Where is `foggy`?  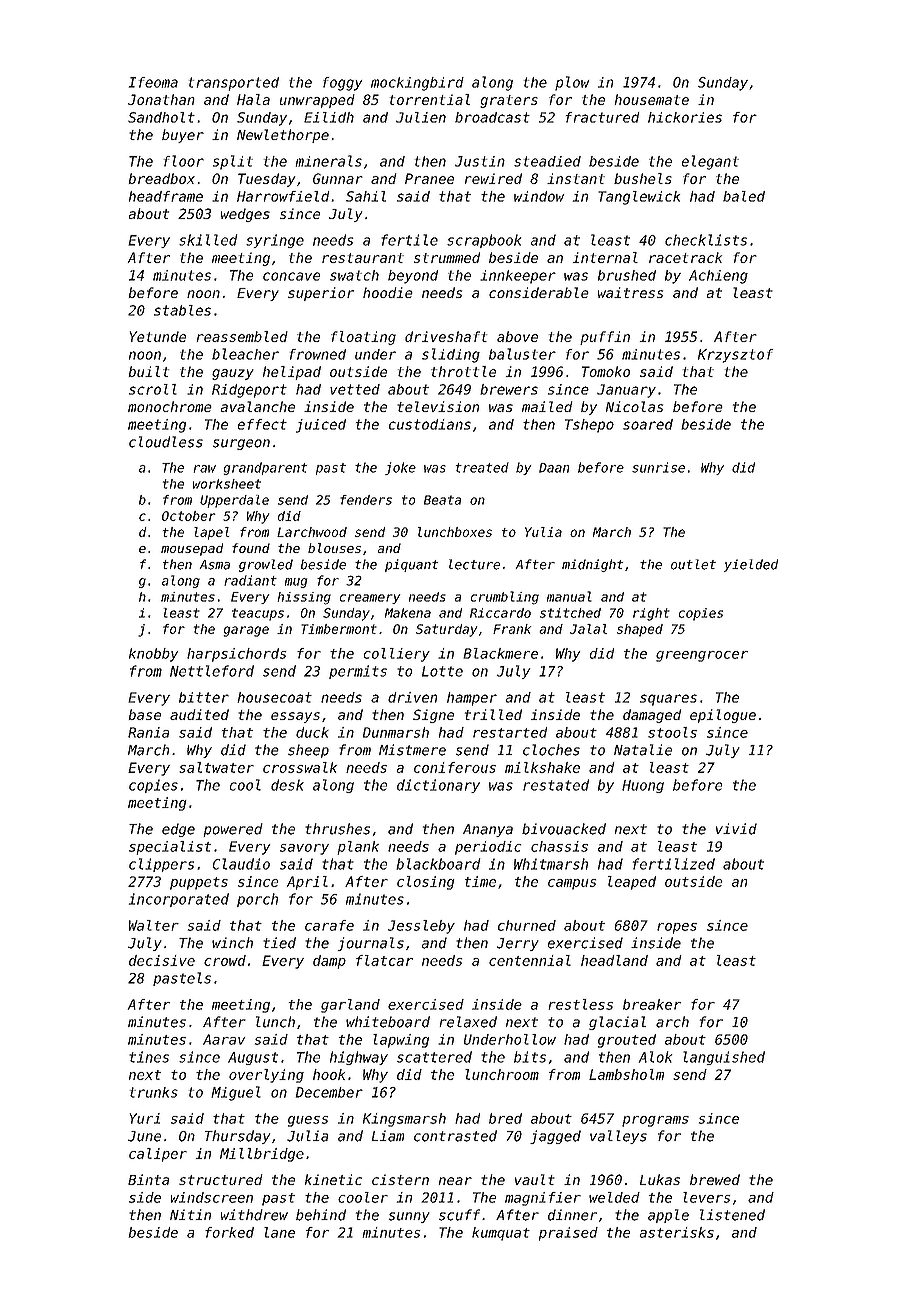
foggy is located at coordinates (343, 84).
